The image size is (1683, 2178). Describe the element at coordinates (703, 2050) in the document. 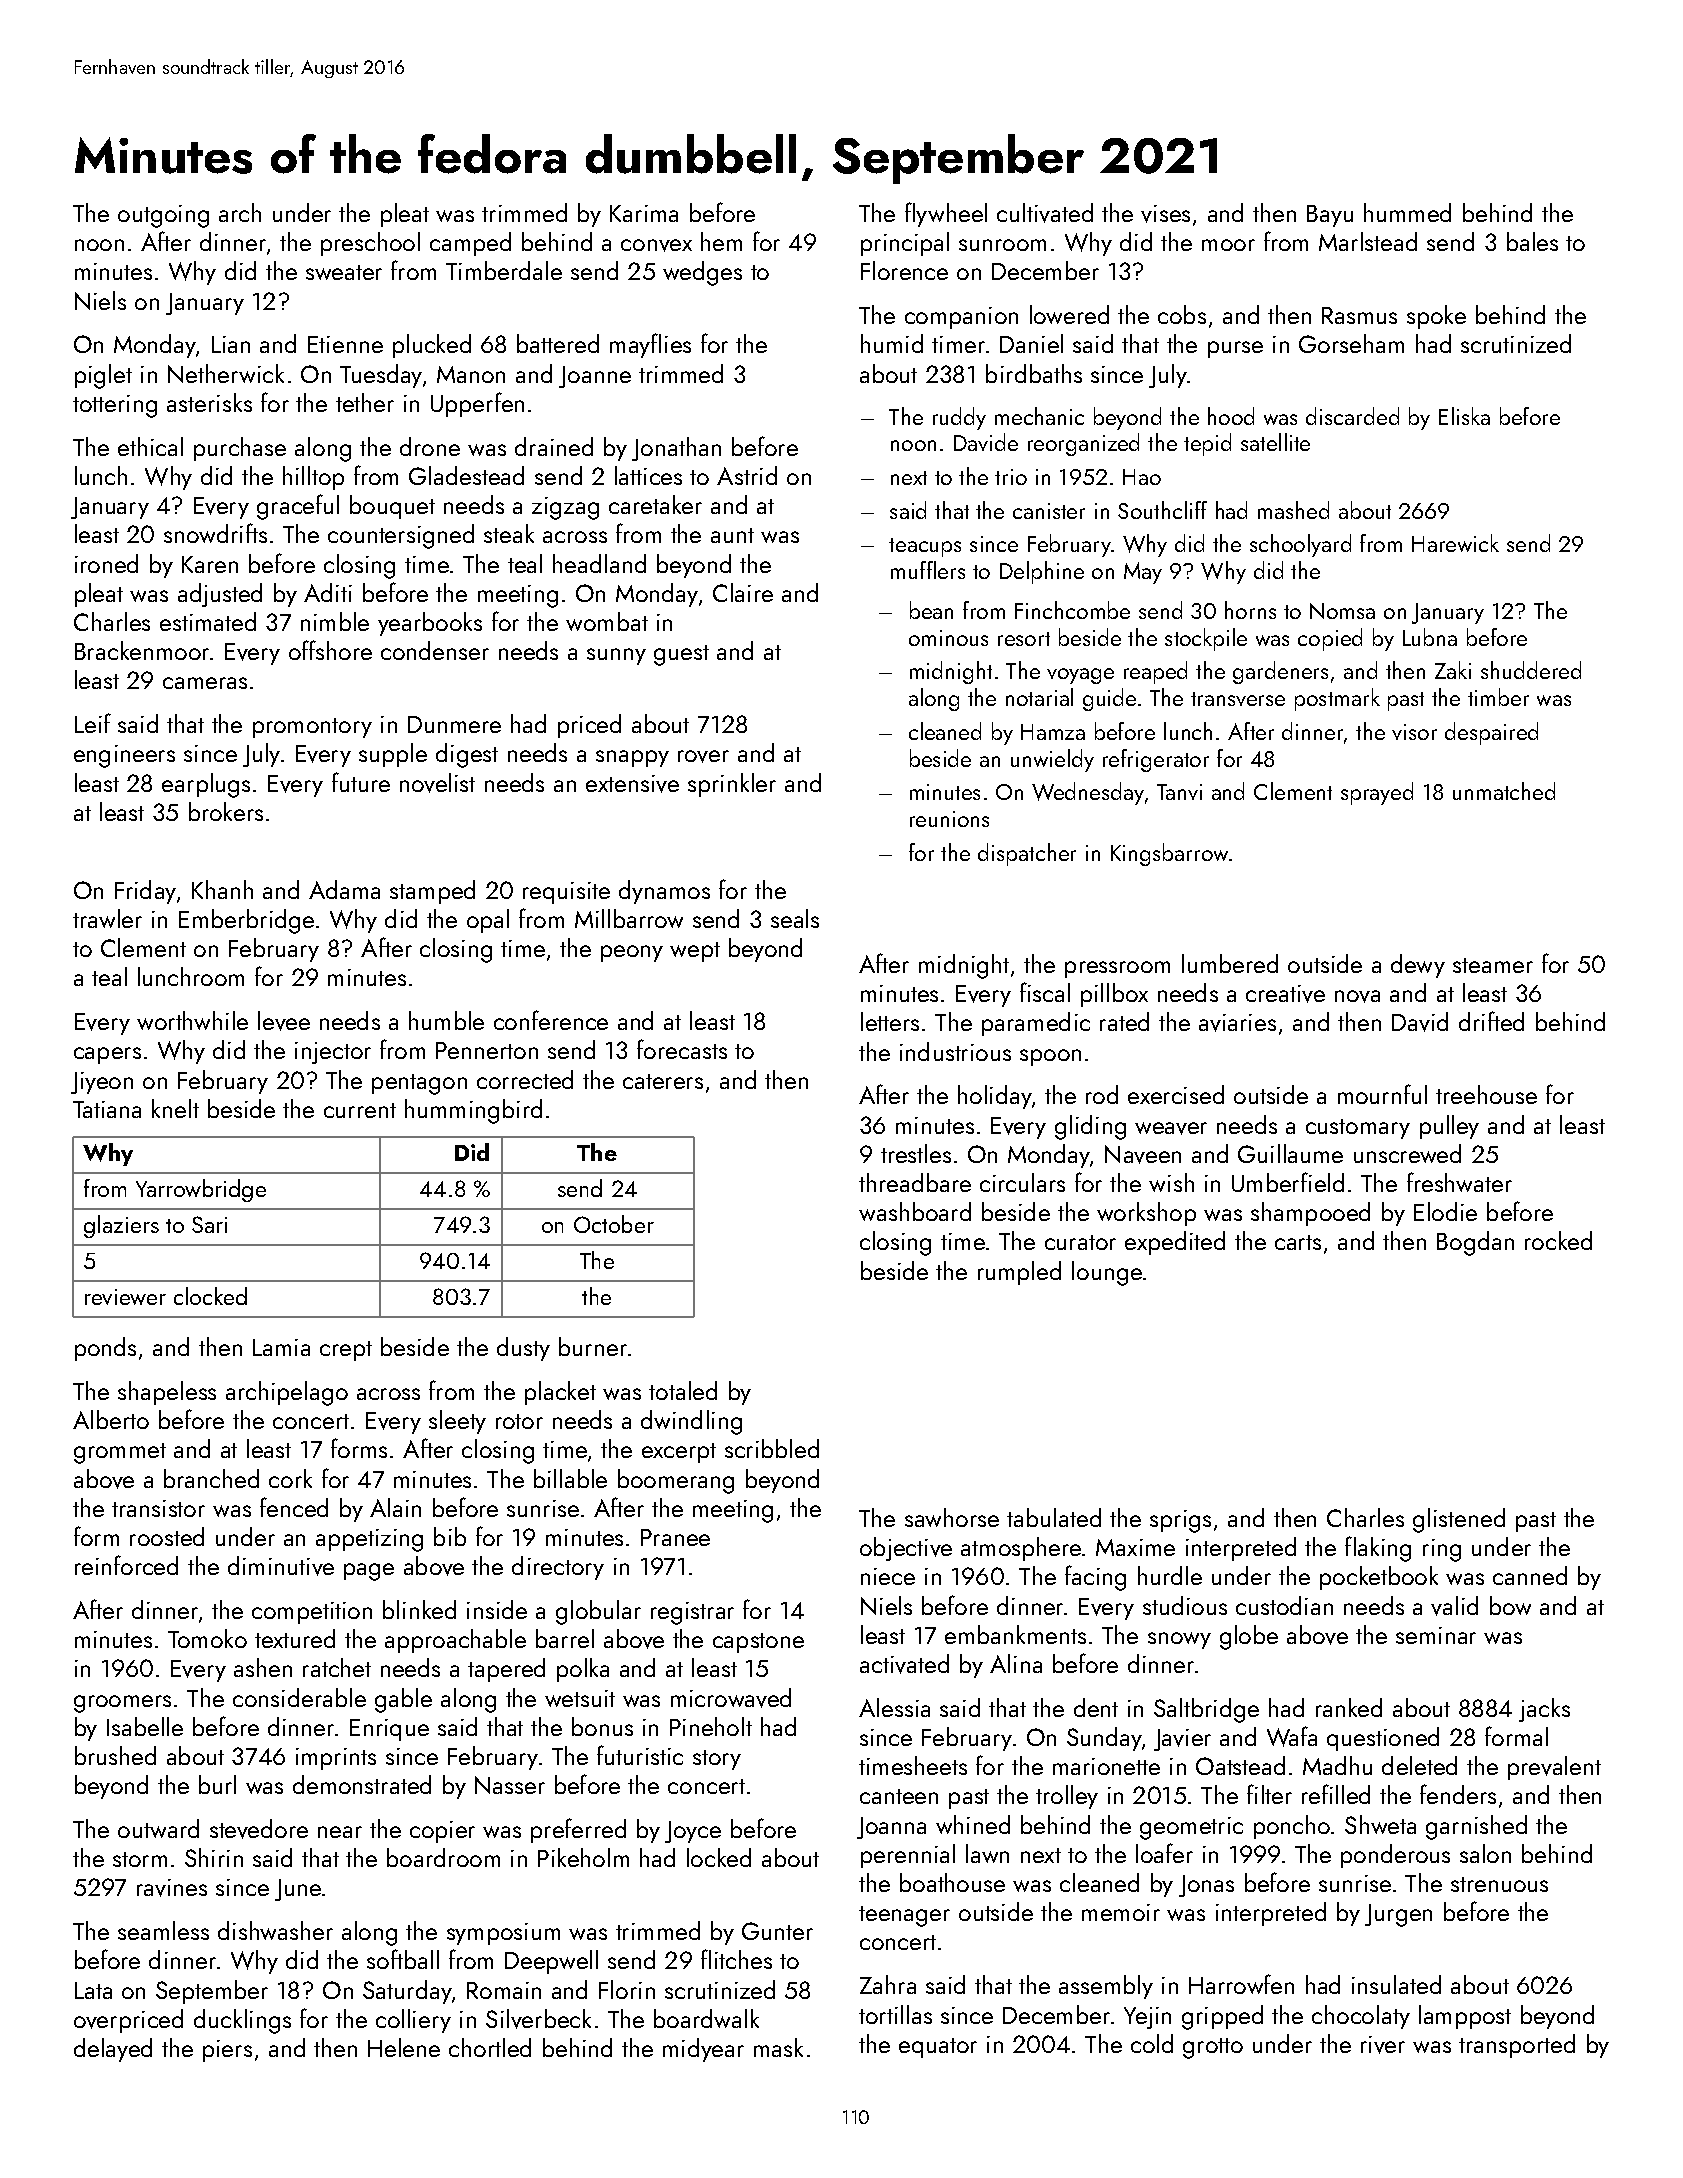

I see `midyear` at that location.
